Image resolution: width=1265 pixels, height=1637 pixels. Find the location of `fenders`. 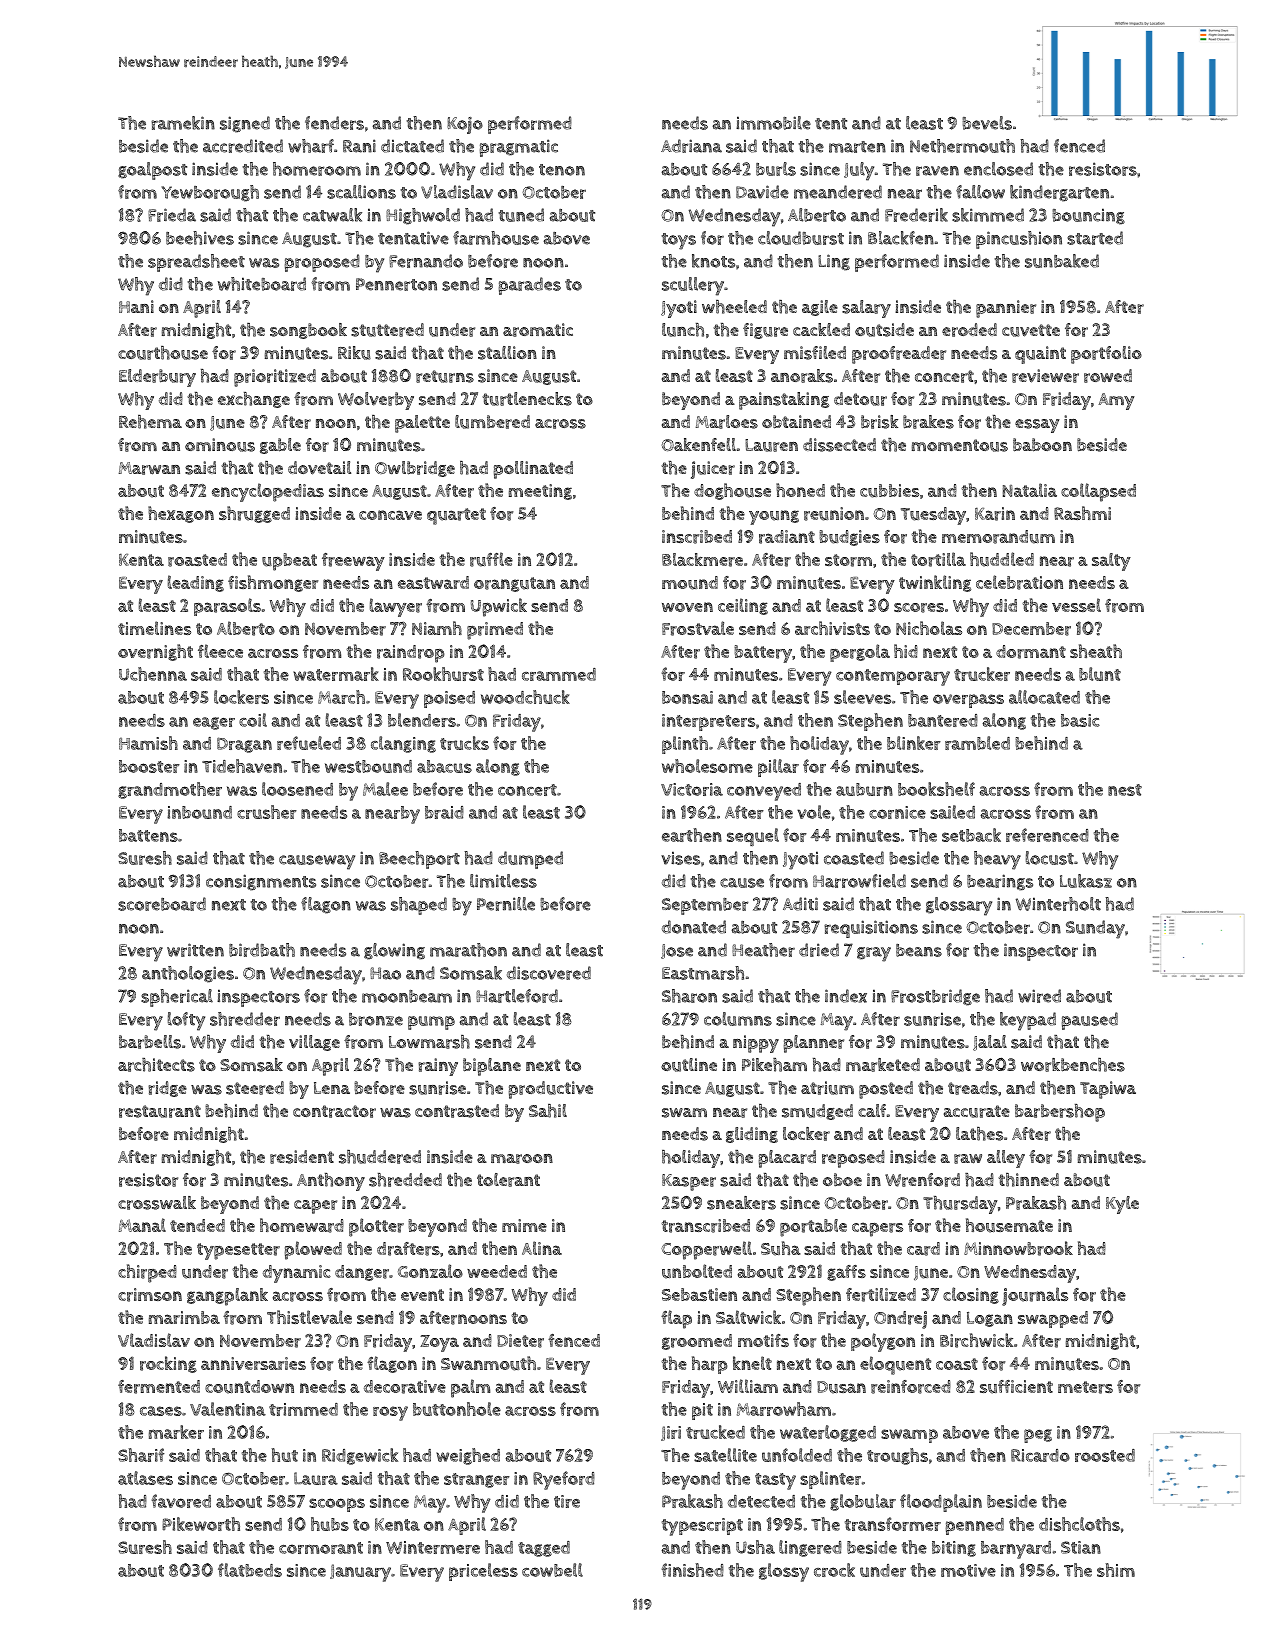

fenders is located at coordinates (334, 123).
